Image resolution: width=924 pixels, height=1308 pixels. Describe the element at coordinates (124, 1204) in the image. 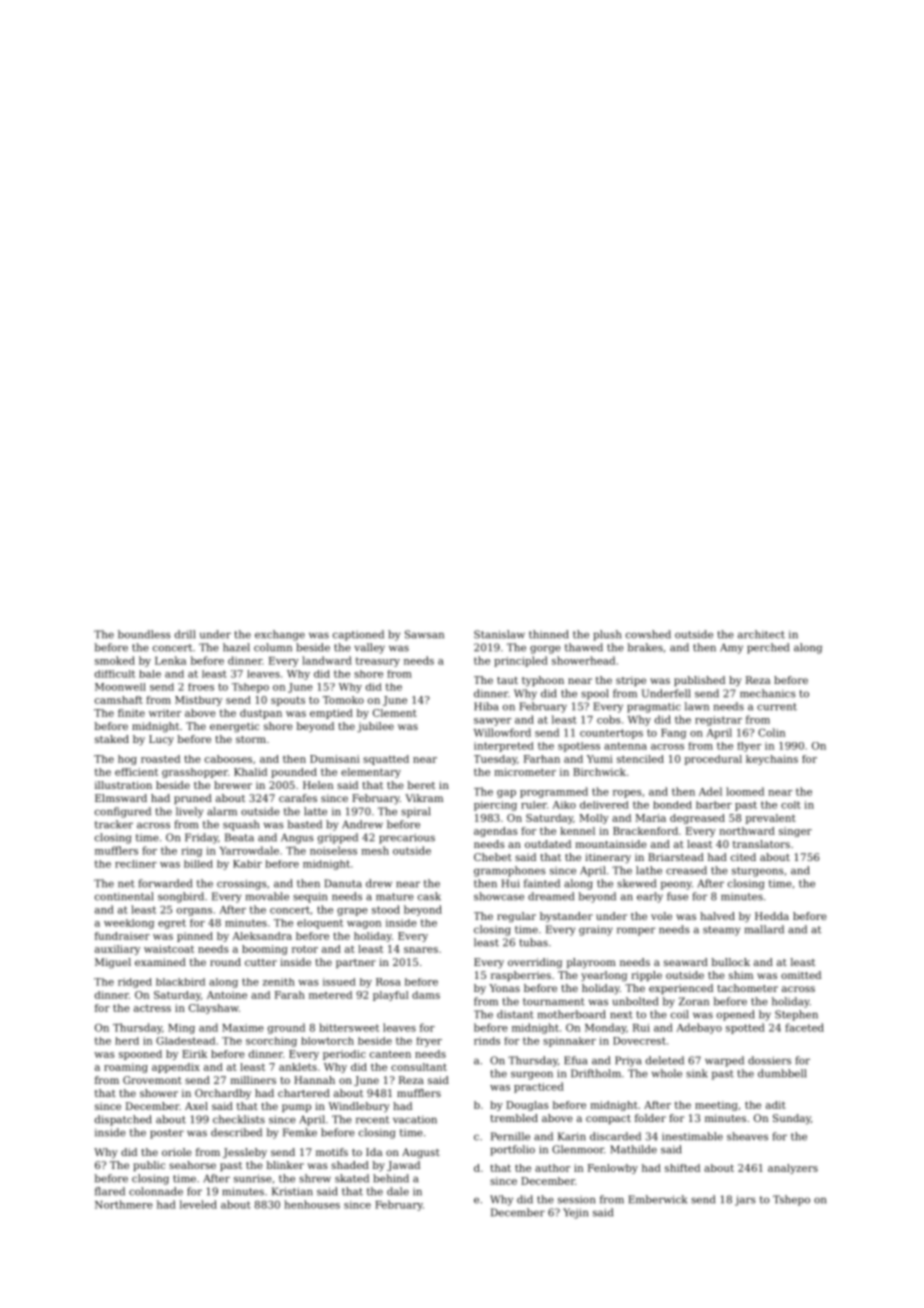

I see `Northmere` at that location.
